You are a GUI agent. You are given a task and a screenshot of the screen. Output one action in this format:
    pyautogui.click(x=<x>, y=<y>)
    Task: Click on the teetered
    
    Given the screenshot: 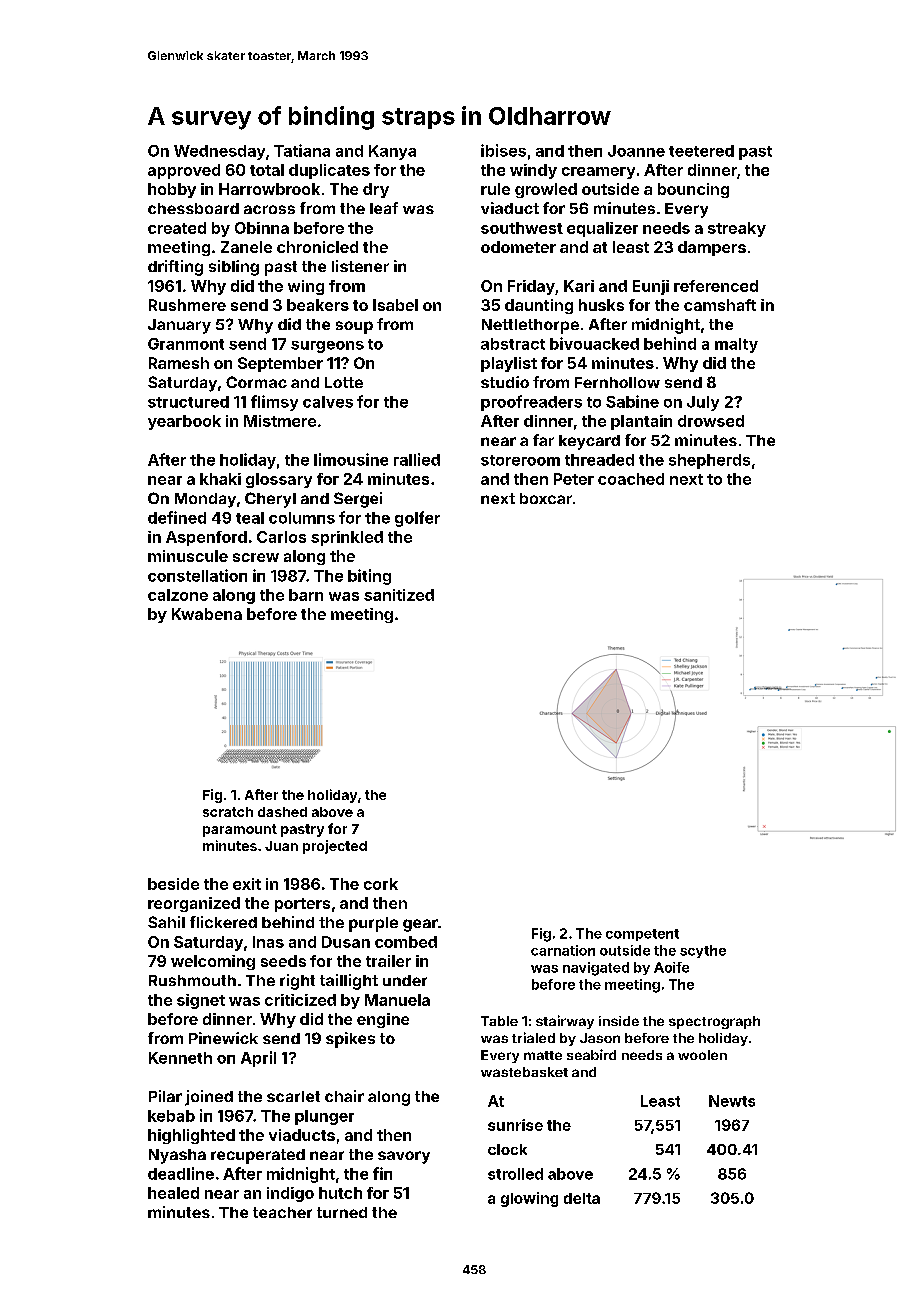 What is the action you would take?
    pyautogui.click(x=701, y=151)
